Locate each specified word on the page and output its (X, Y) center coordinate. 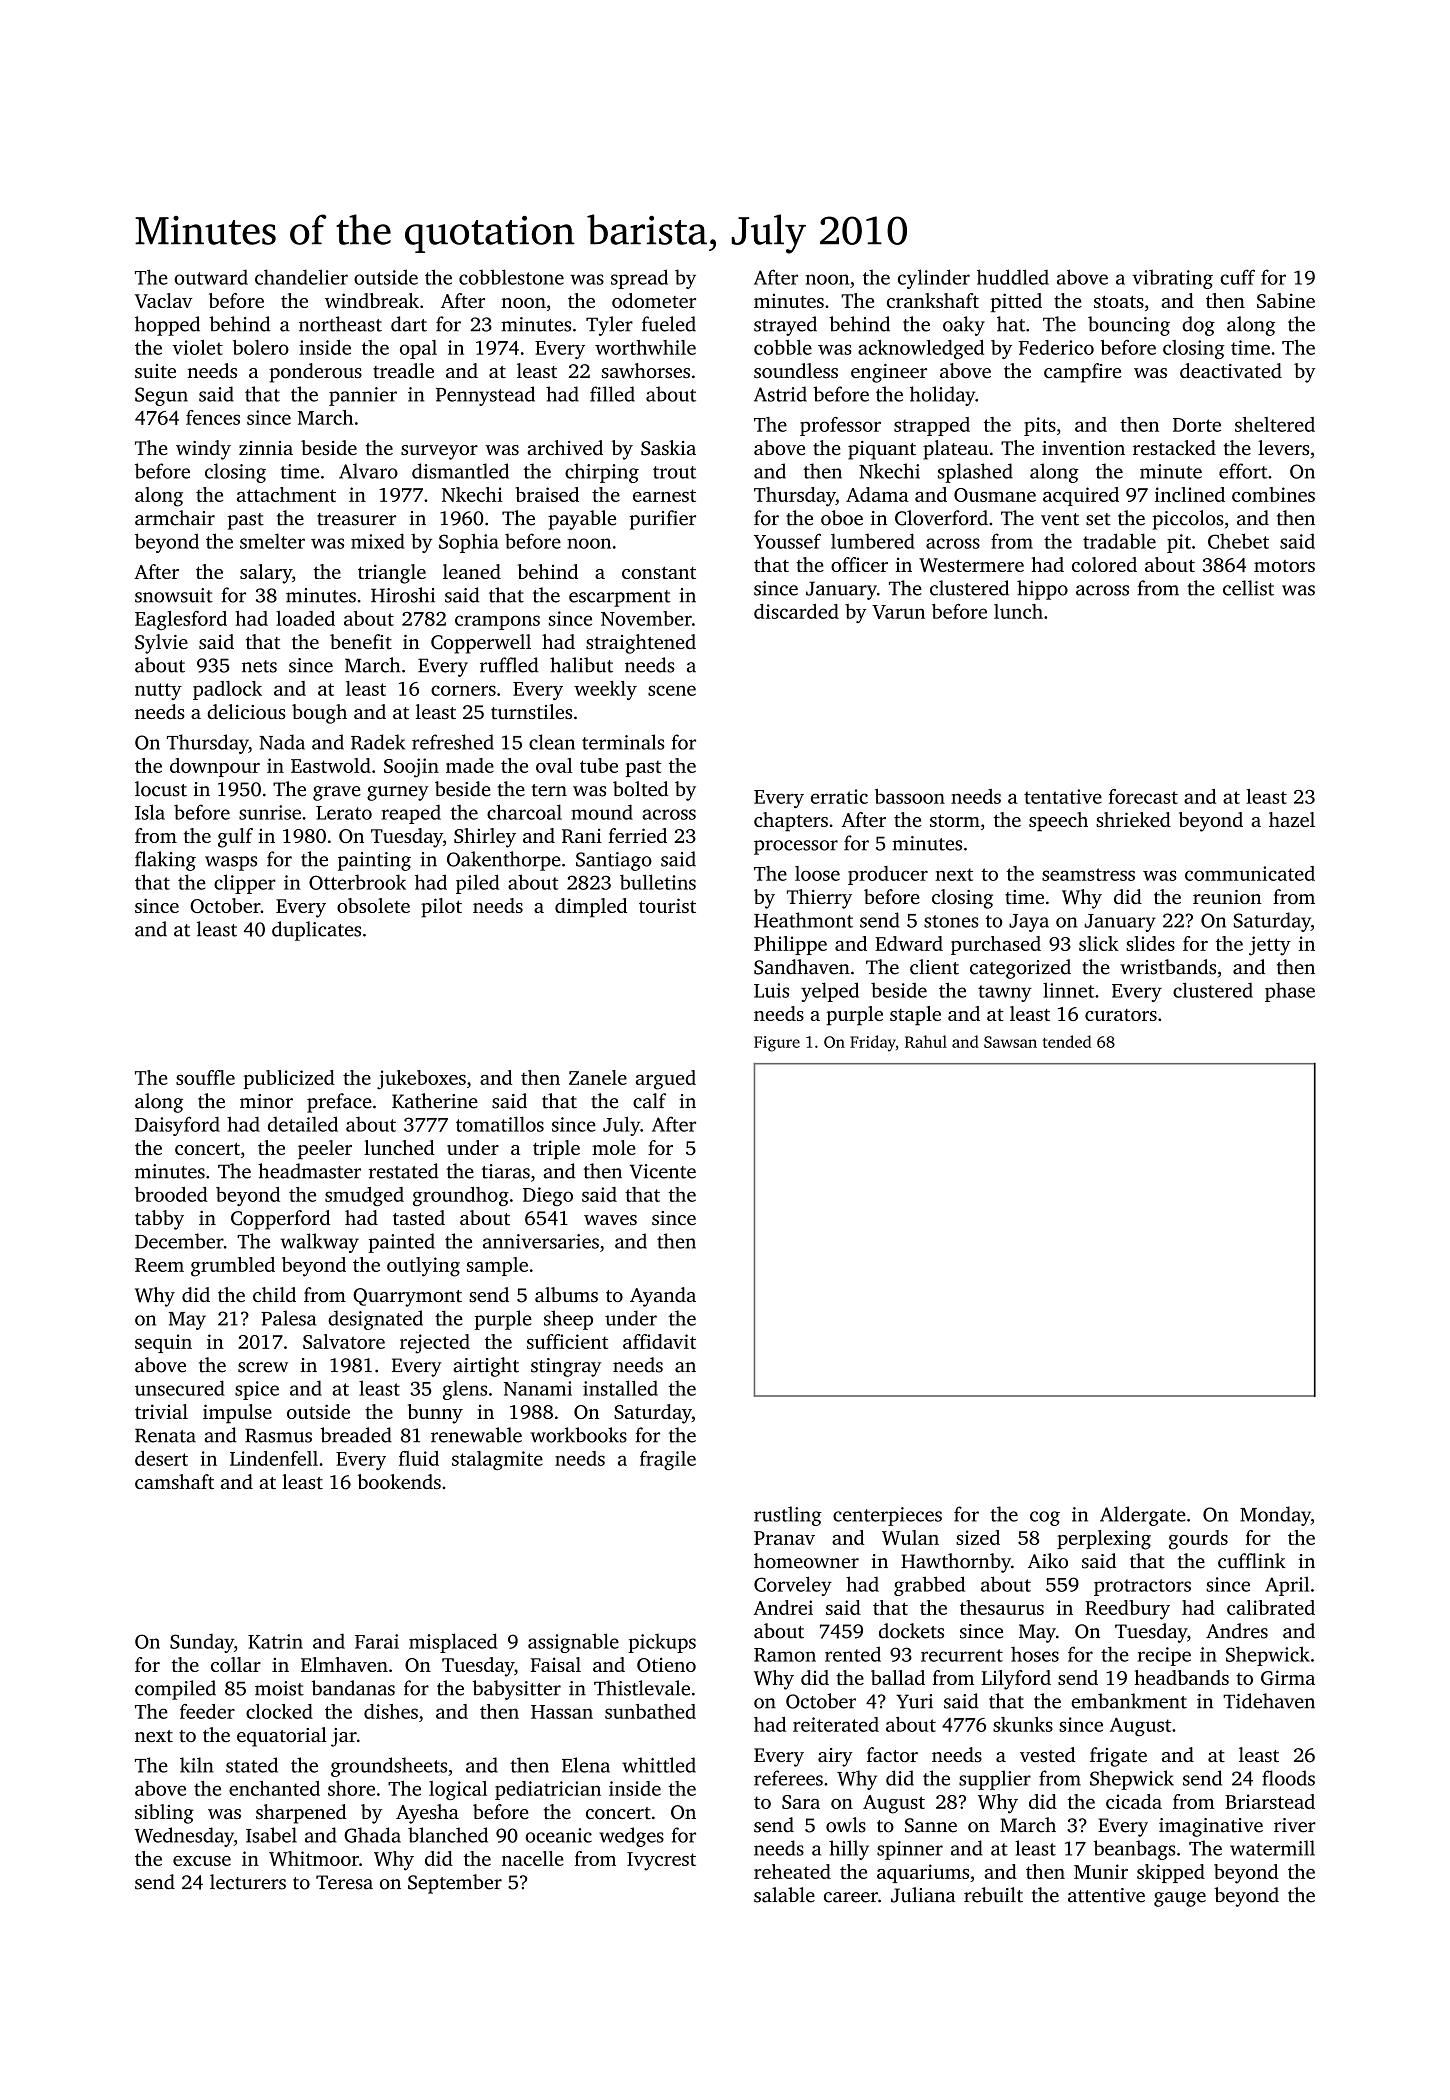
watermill (1272, 1848)
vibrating (1172, 279)
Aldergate (1143, 1516)
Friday (873, 1043)
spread (639, 279)
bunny (435, 1414)
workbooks (578, 1435)
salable (784, 1895)
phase (1290, 992)
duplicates (316, 931)
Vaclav (164, 300)
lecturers (248, 1882)
